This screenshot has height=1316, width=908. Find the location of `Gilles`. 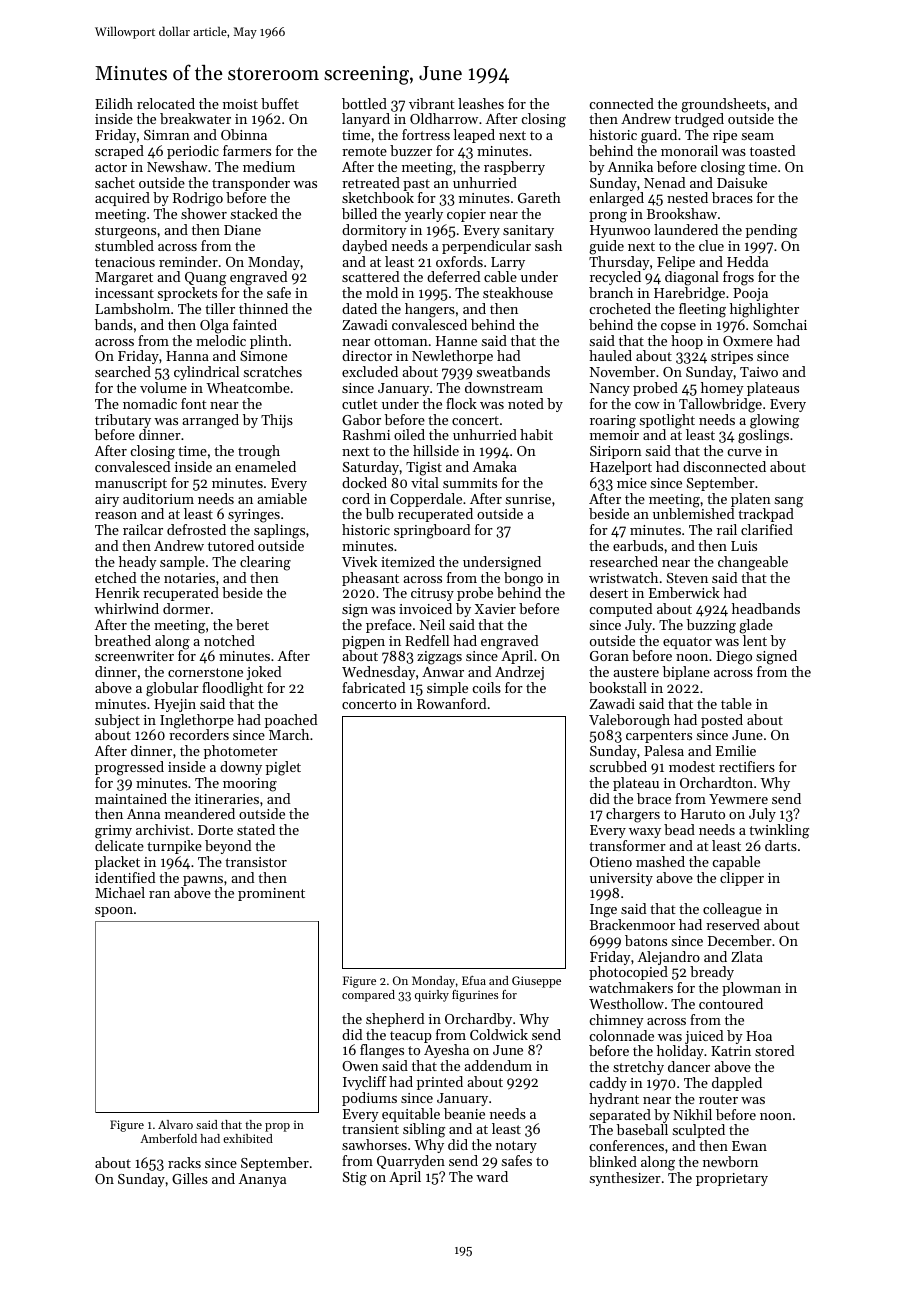

Gilles is located at coordinates (190, 1178).
